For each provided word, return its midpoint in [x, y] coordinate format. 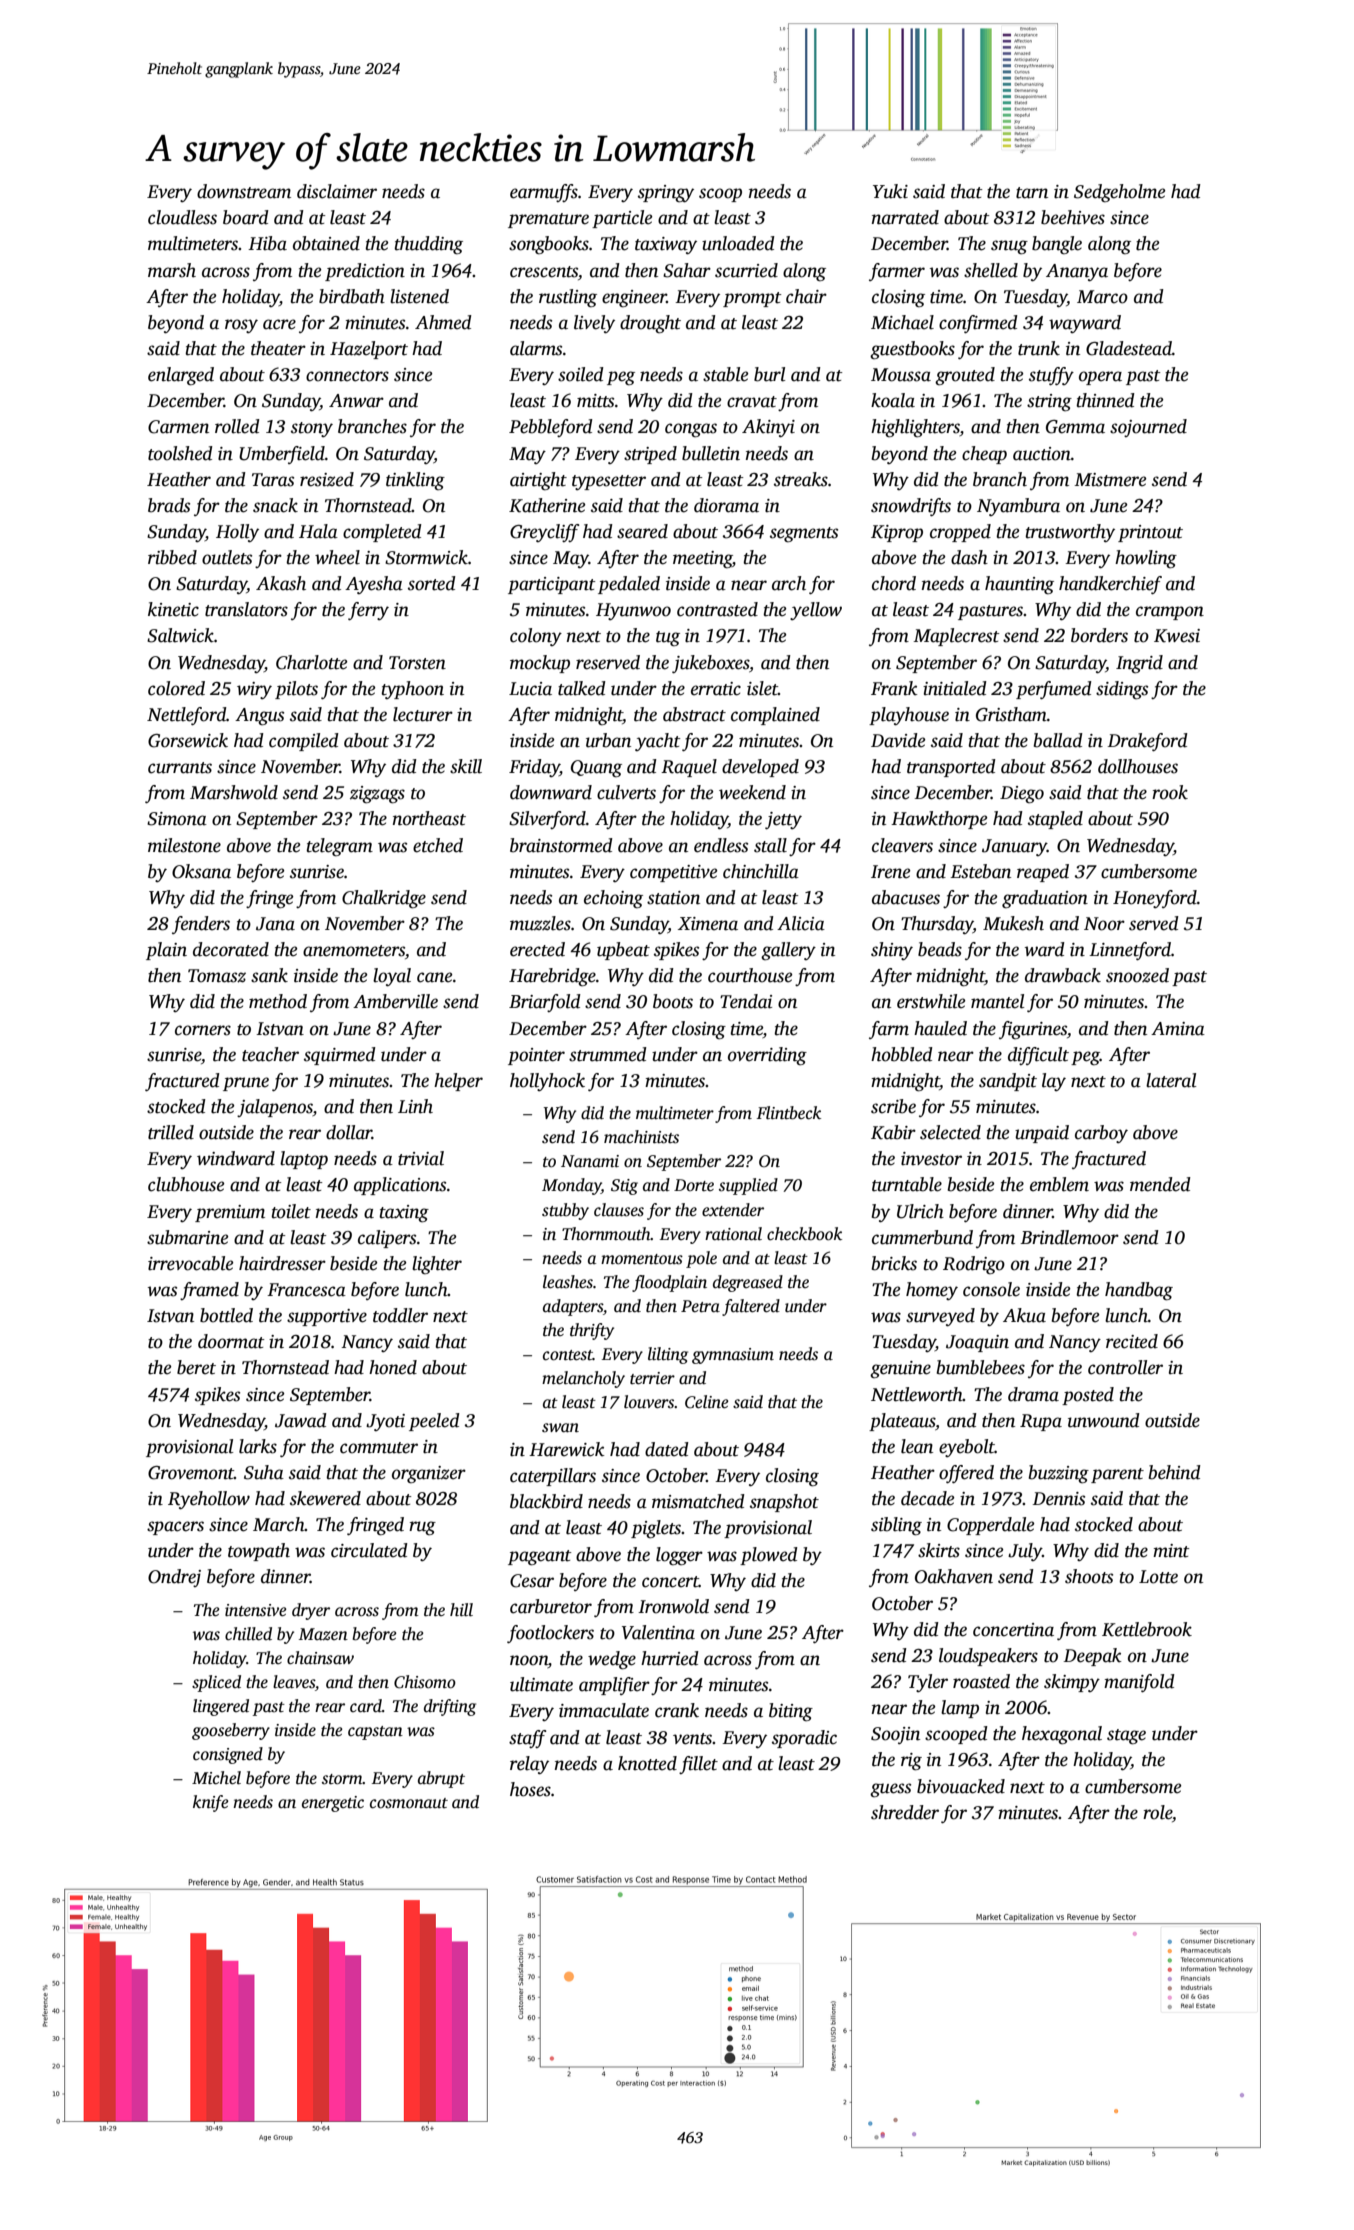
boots [673, 1001]
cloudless [182, 217]
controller [1125, 1367]
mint [1171, 1551]
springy [666, 194]
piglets [656, 1529]
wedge [612, 1660]
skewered [325, 1498]
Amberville [395, 1001]
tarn [1032, 193]
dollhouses [1138, 766]
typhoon [412, 690]
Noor [1104, 924]
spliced [216, 1683]
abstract [694, 714]
